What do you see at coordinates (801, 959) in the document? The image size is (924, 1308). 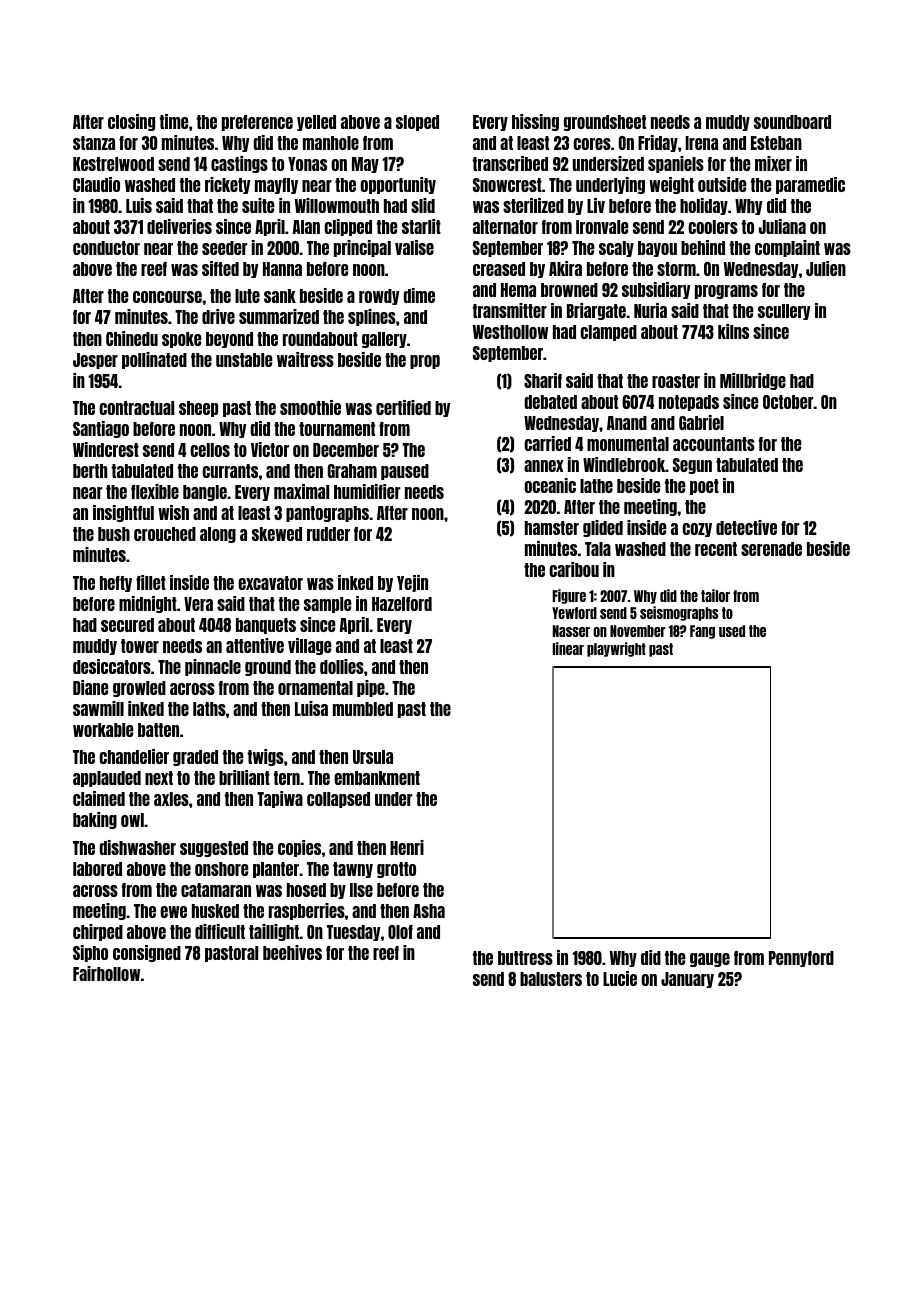 I see `Pennyford` at bounding box center [801, 959].
